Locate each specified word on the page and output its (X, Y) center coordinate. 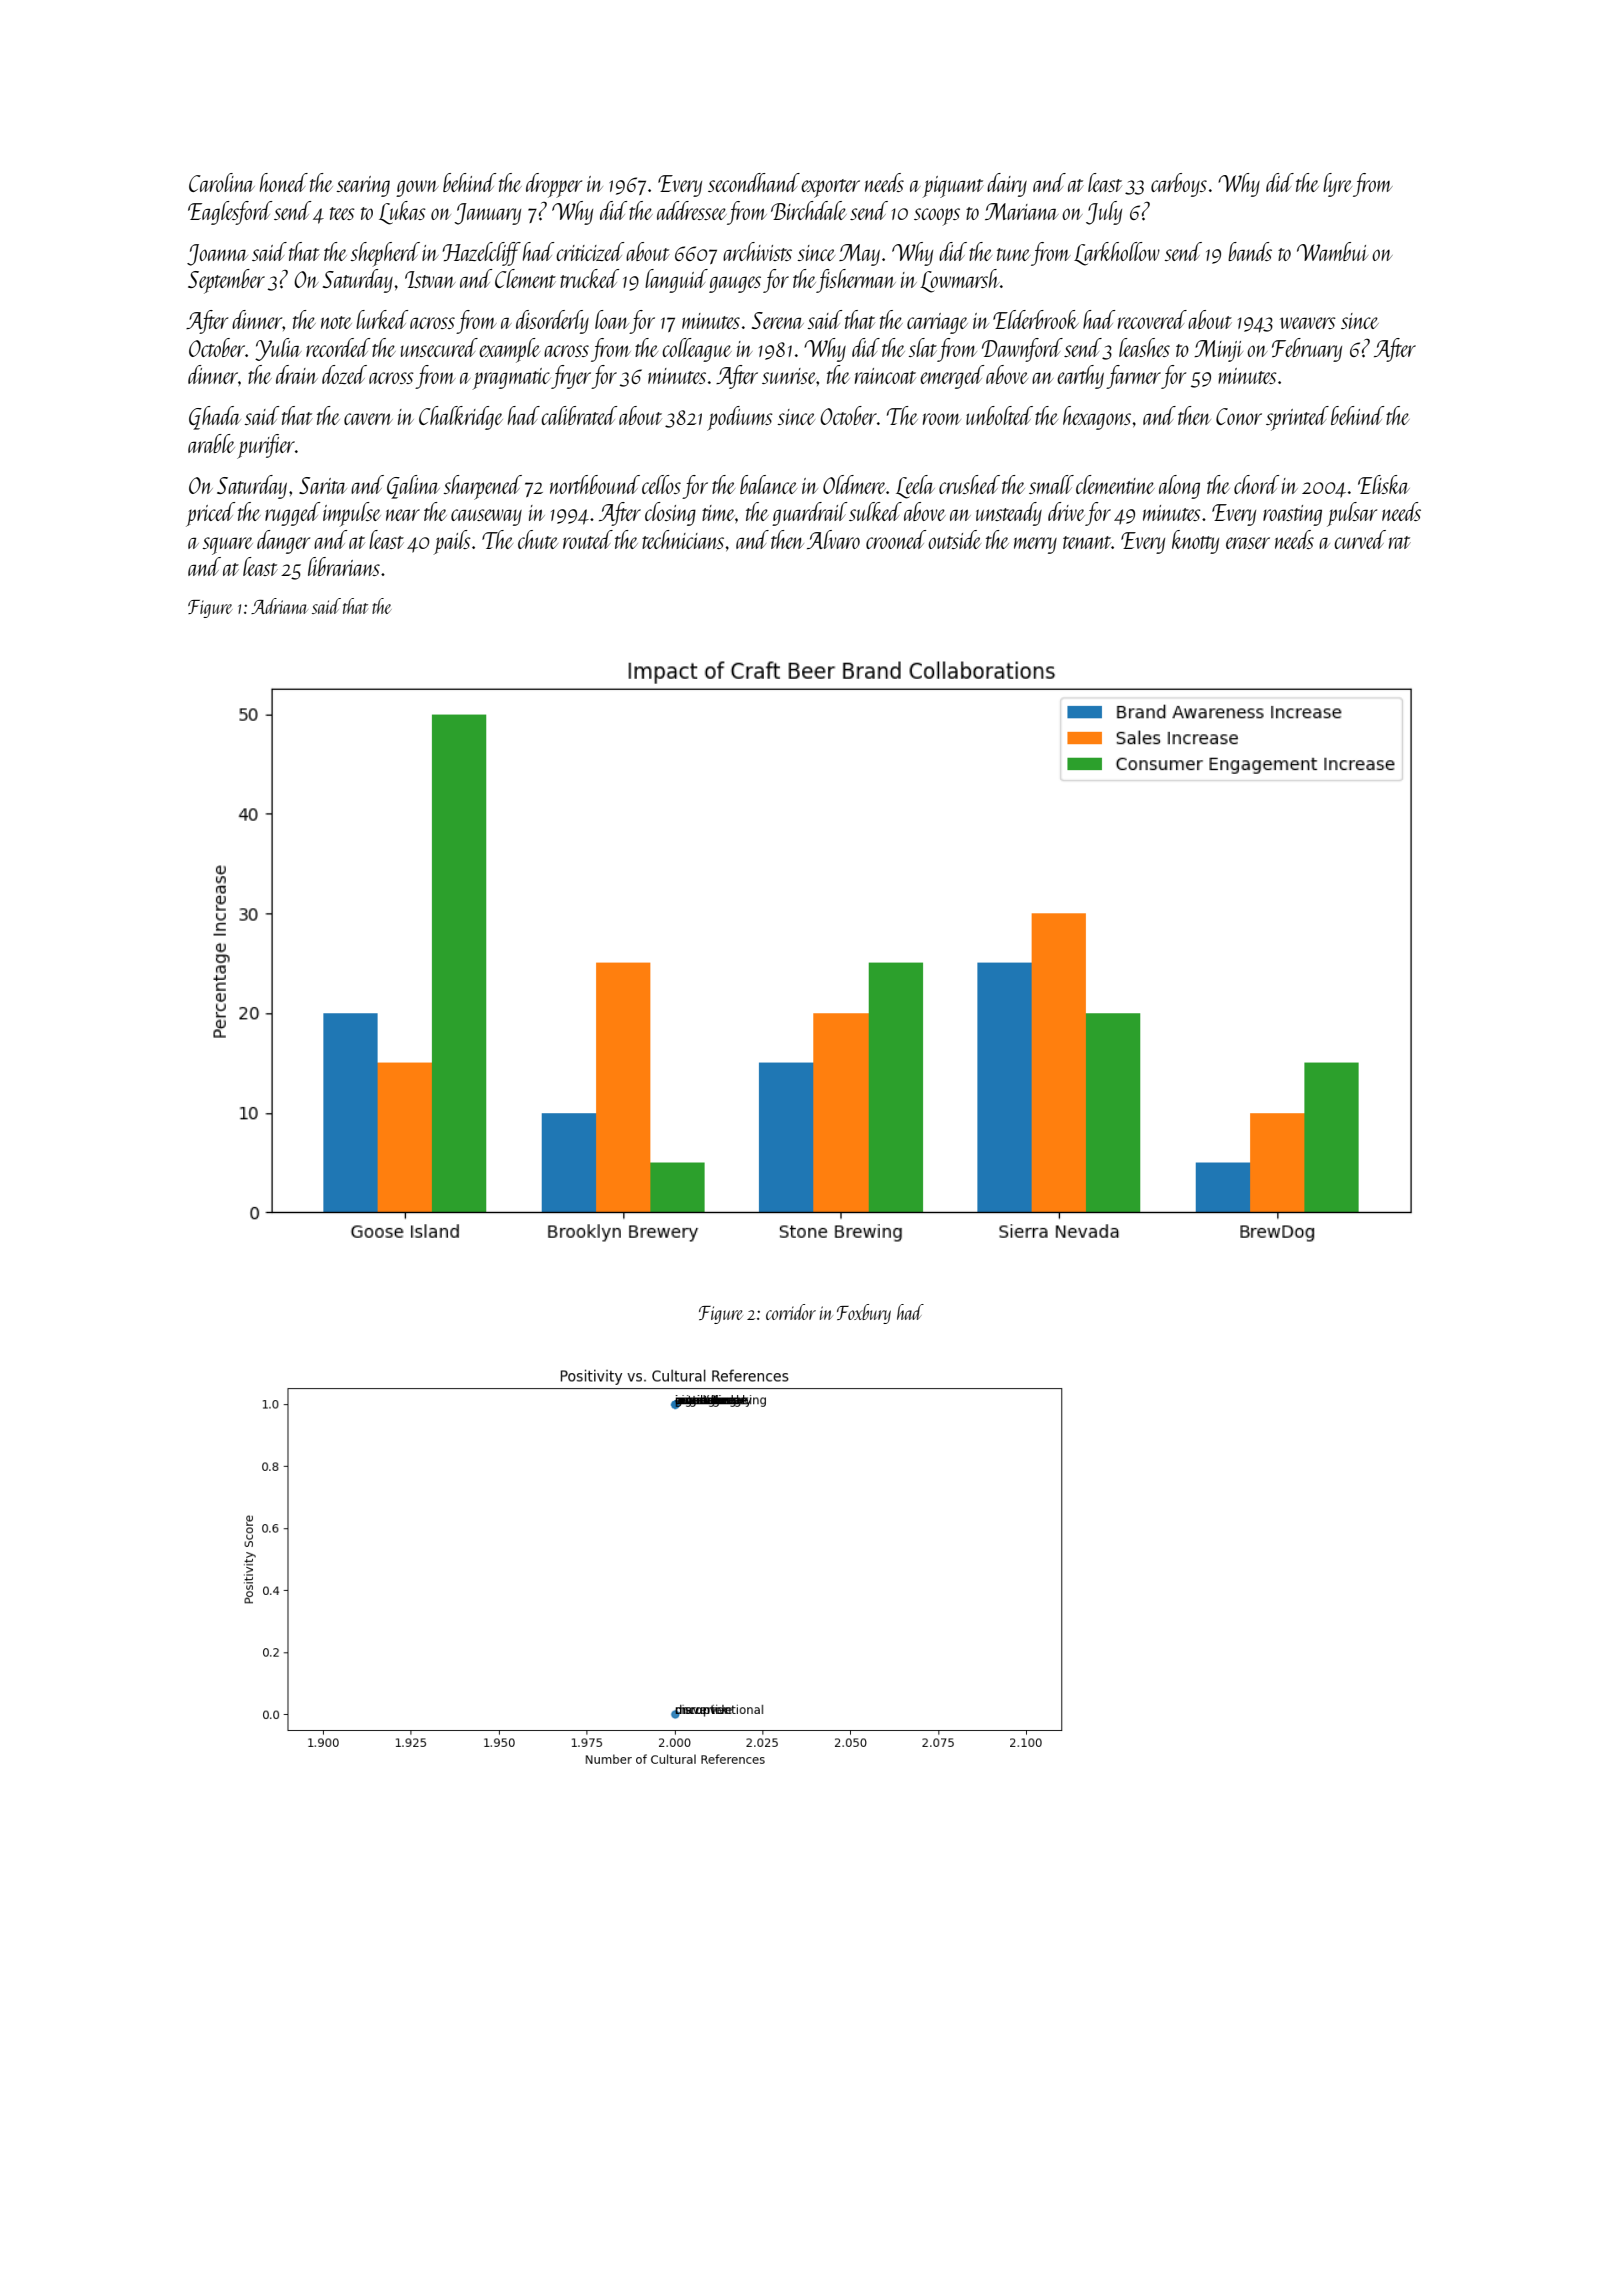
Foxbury (864, 1314)
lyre (1337, 185)
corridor (791, 1312)
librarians (344, 566)
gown (417, 188)
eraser (1248, 543)
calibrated (579, 415)
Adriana (279, 606)
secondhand (754, 182)
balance (768, 484)
